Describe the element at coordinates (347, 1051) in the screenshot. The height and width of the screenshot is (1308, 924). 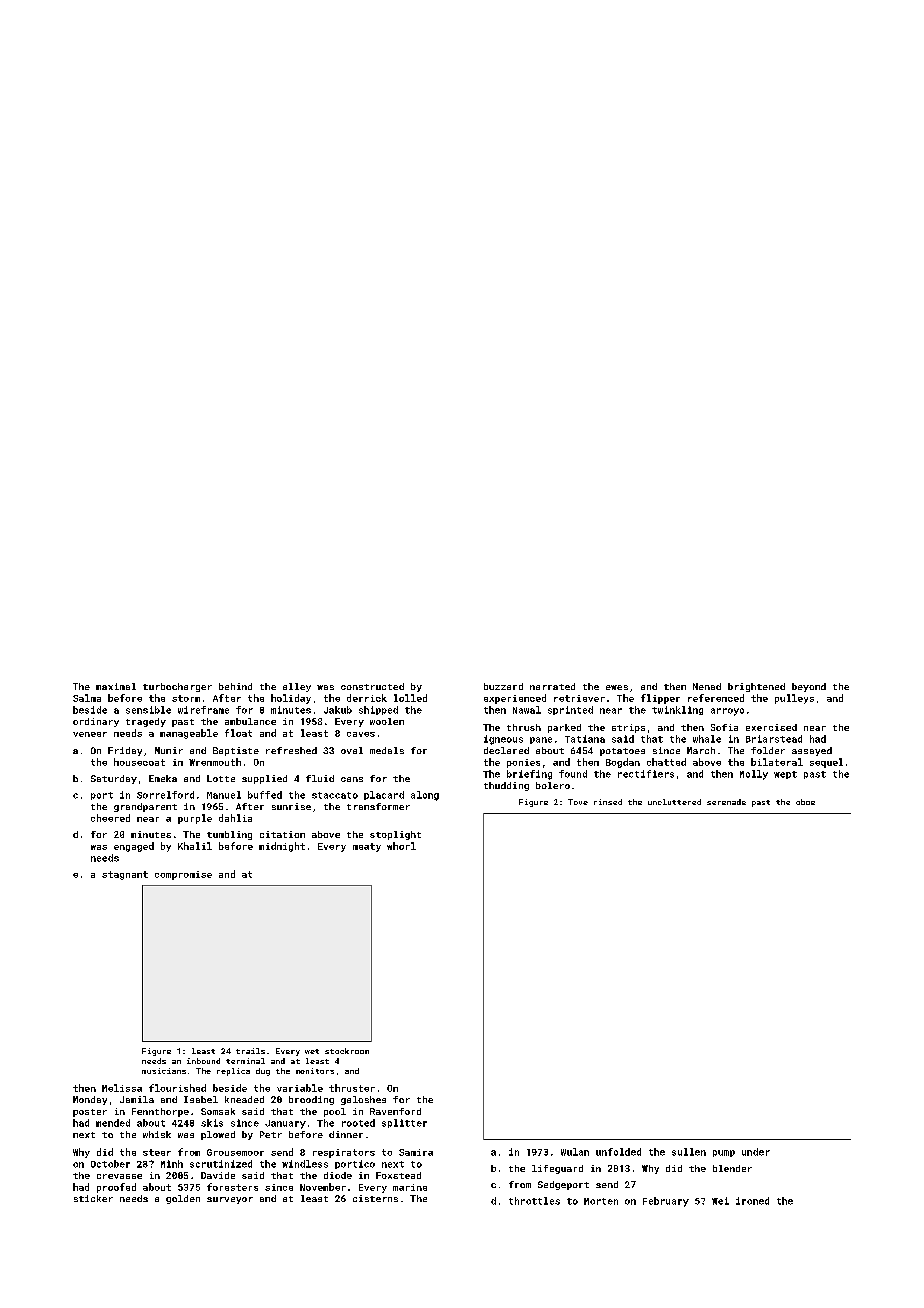
I see `stockroom` at that location.
